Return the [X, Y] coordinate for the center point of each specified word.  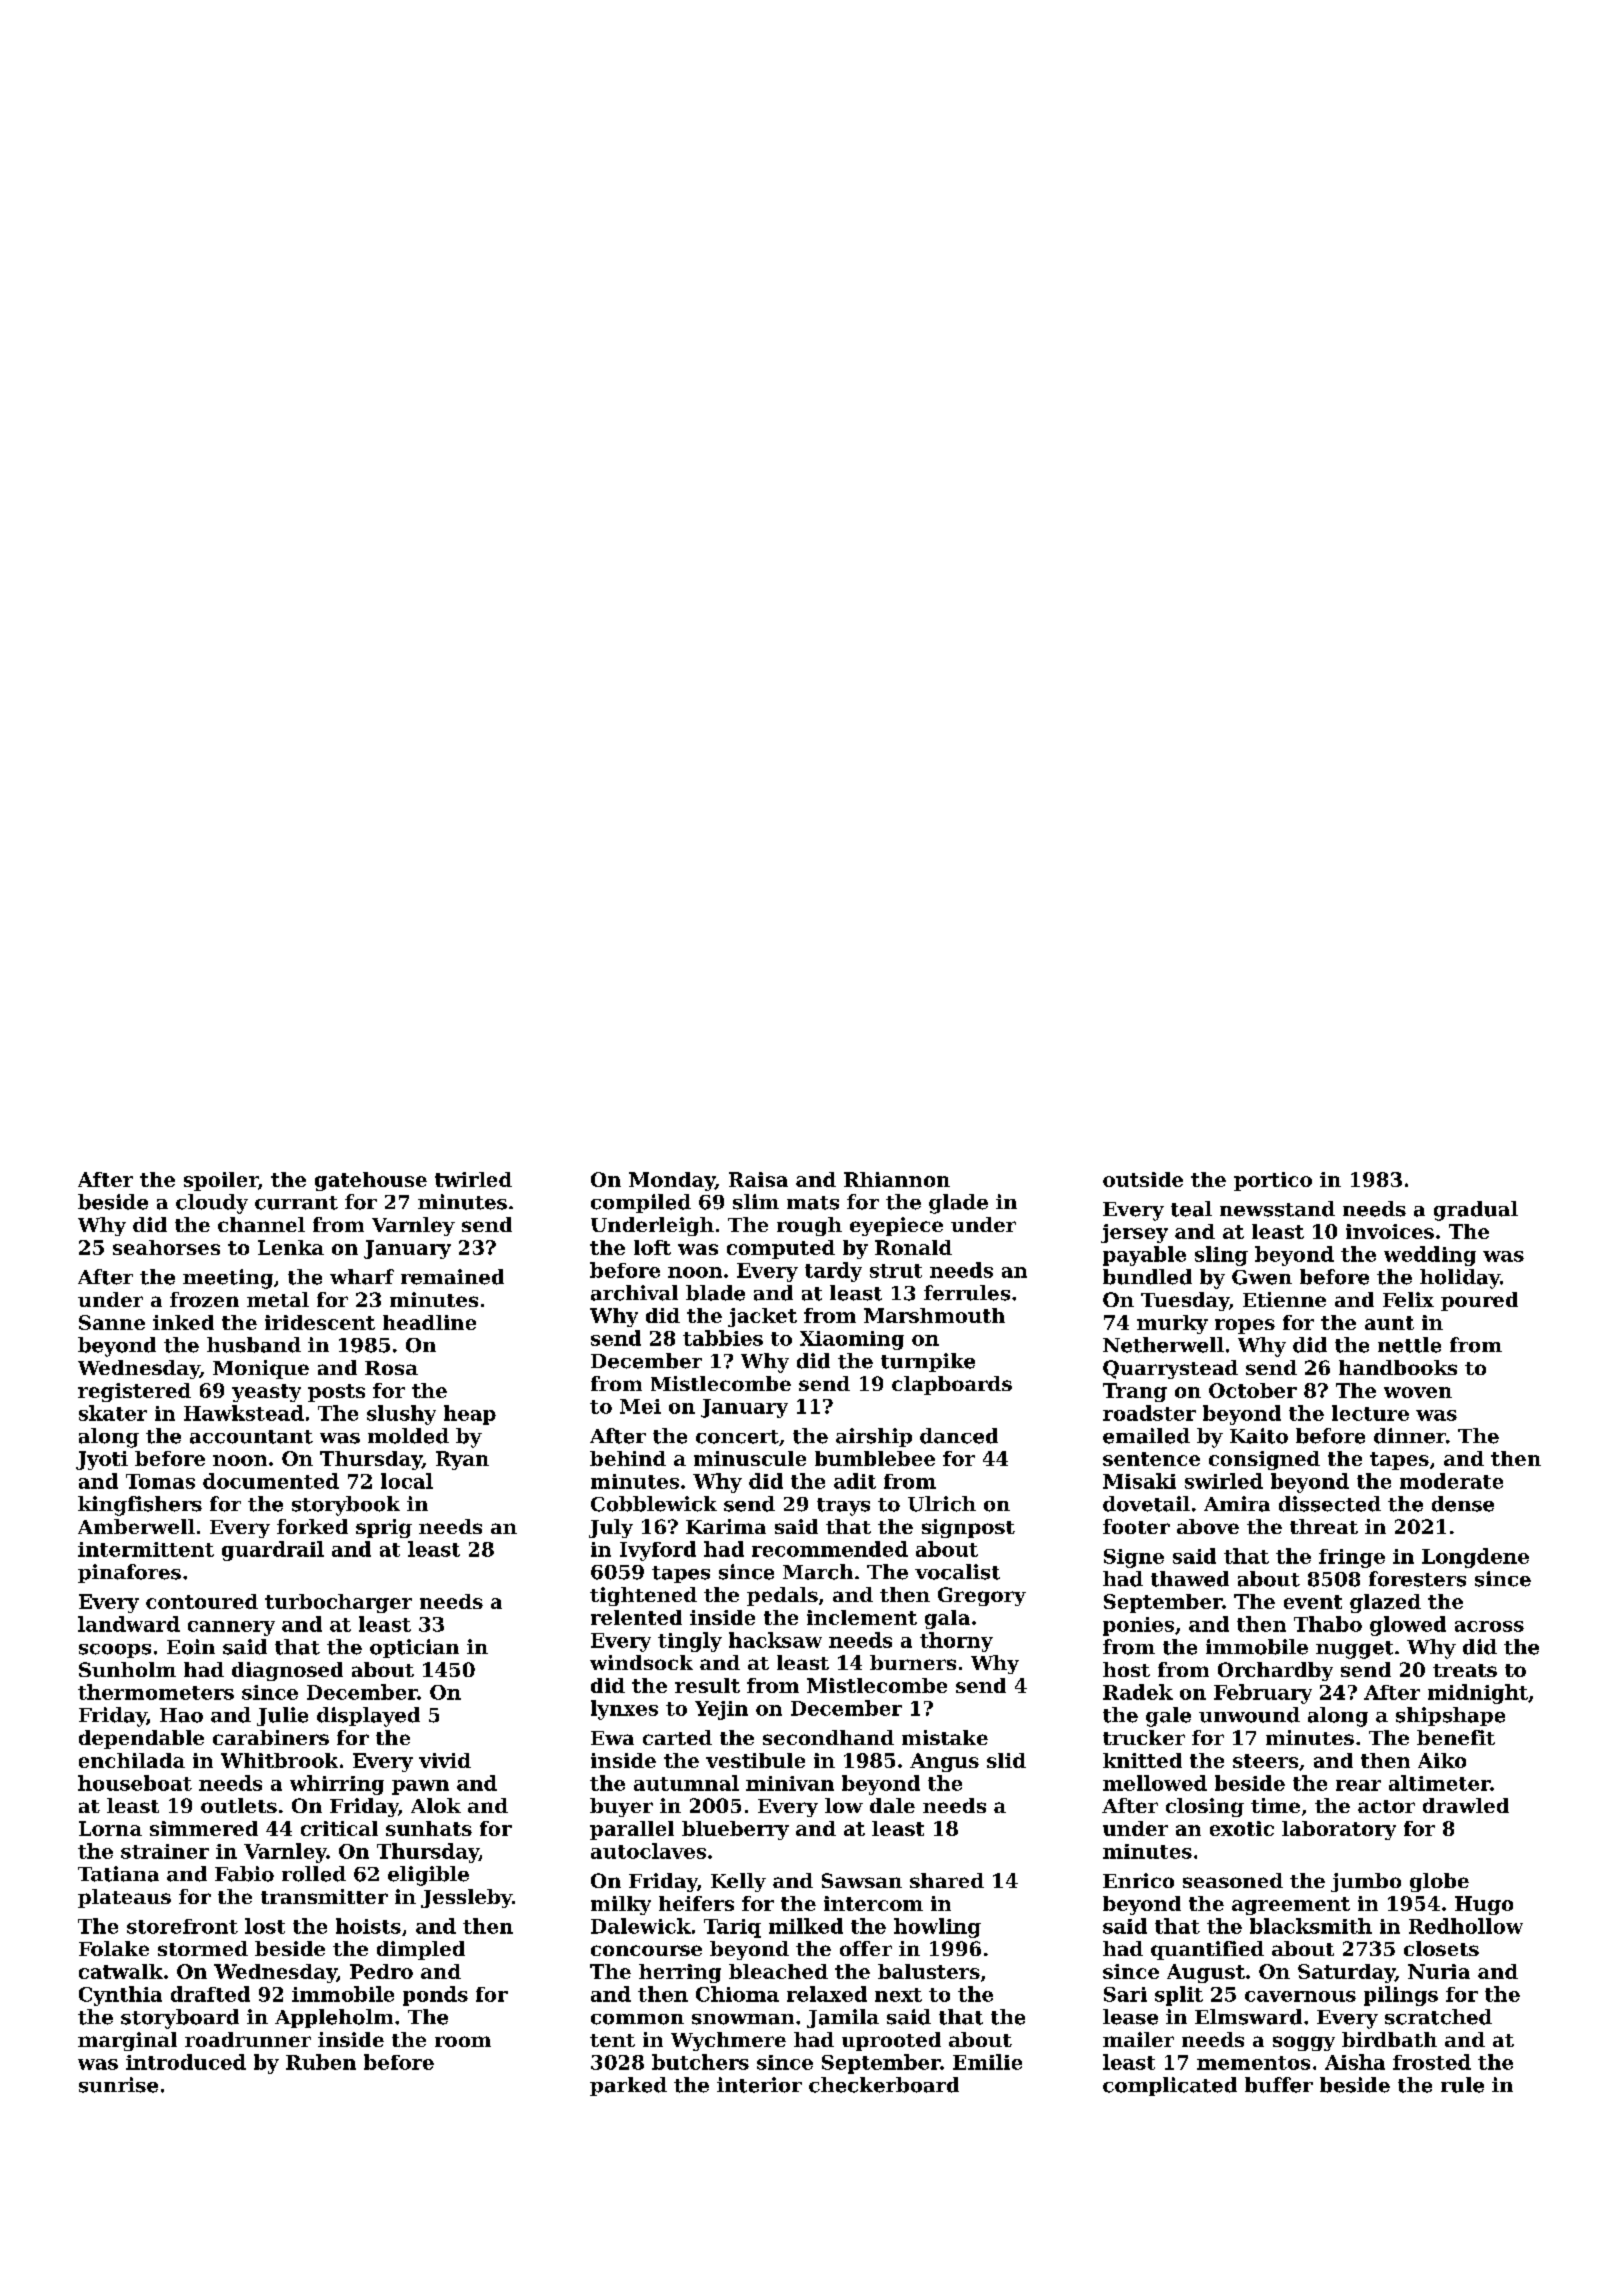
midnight [1478, 1694]
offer [866, 1948]
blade [715, 1293]
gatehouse [371, 1181]
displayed [368, 1717]
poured [1479, 1301]
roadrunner [248, 2039]
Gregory [982, 1596]
